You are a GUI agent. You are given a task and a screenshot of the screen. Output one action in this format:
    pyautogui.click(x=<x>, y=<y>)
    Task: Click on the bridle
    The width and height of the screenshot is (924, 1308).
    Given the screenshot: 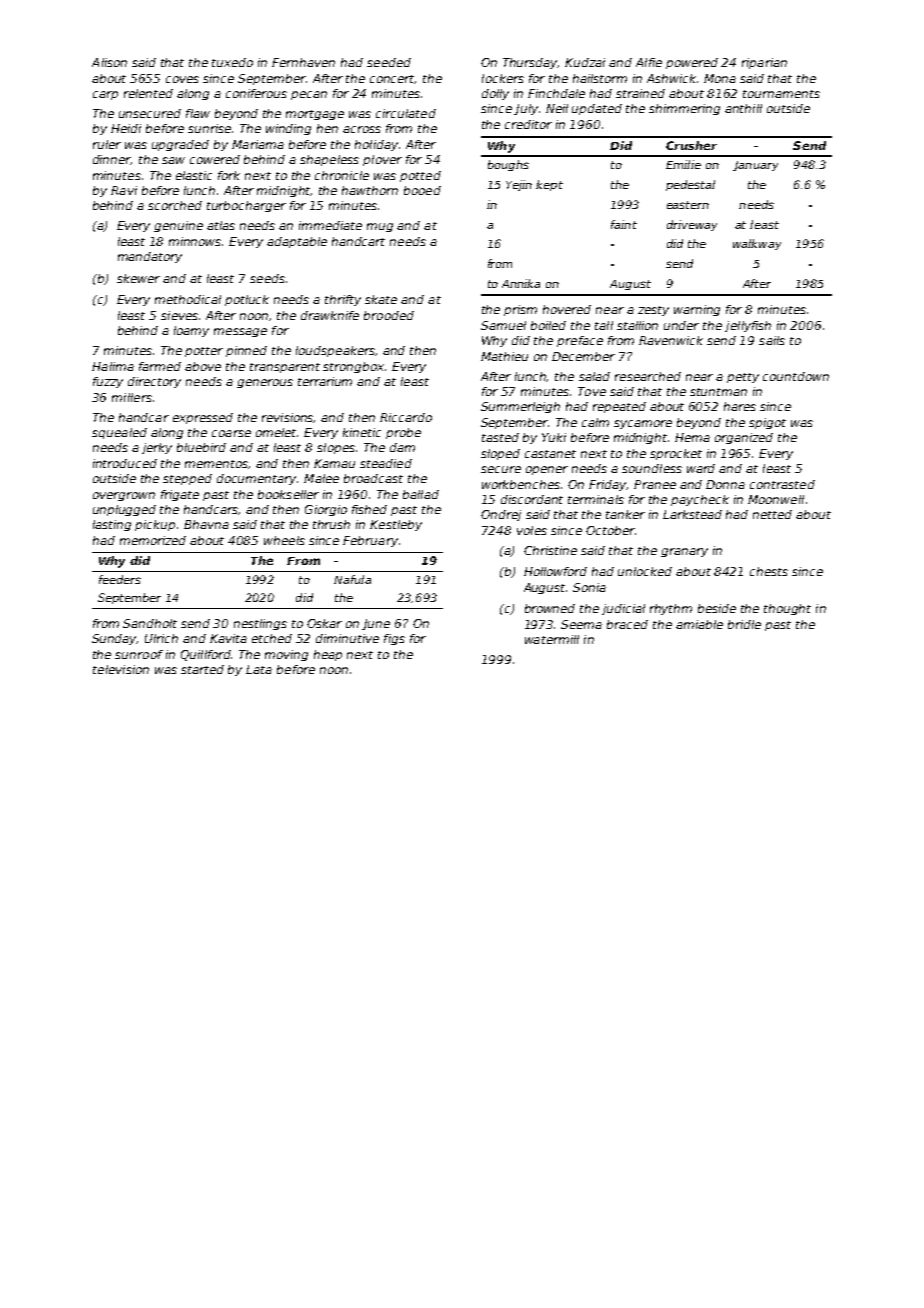 What is the action you would take?
    pyautogui.click(x=744, y=624)
